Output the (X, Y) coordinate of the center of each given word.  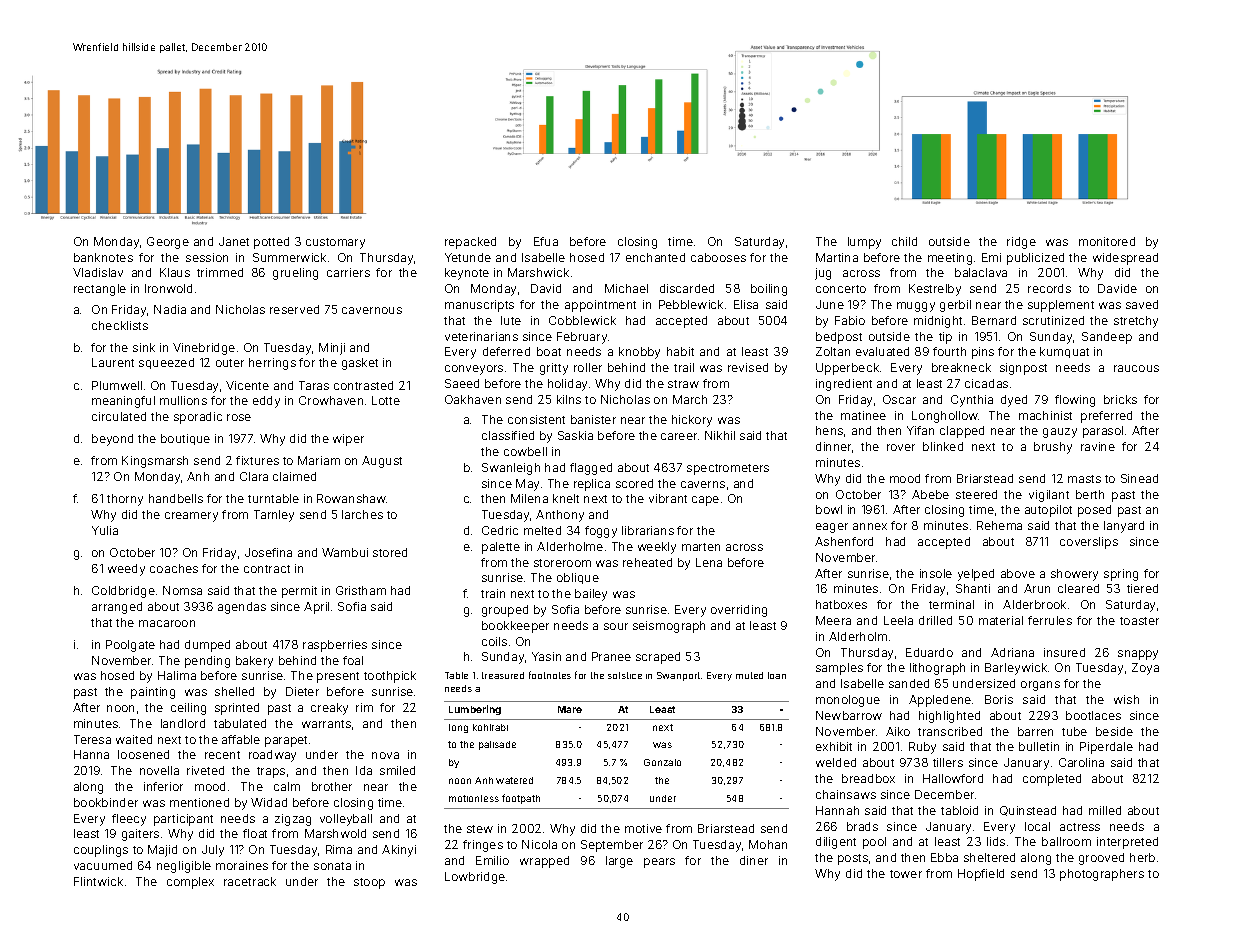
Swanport (678, 676)
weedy (126, 570)
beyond (112, 440)
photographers (1102, 875)
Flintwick (98, 881)
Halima (177, 675)
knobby (639, 353)
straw (683, 384)
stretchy (1136, 322)
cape (705, 501)
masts (1084, 479)
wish (1126, 699)
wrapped (544, 862)
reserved (294, 309)
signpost (1023, 369)
